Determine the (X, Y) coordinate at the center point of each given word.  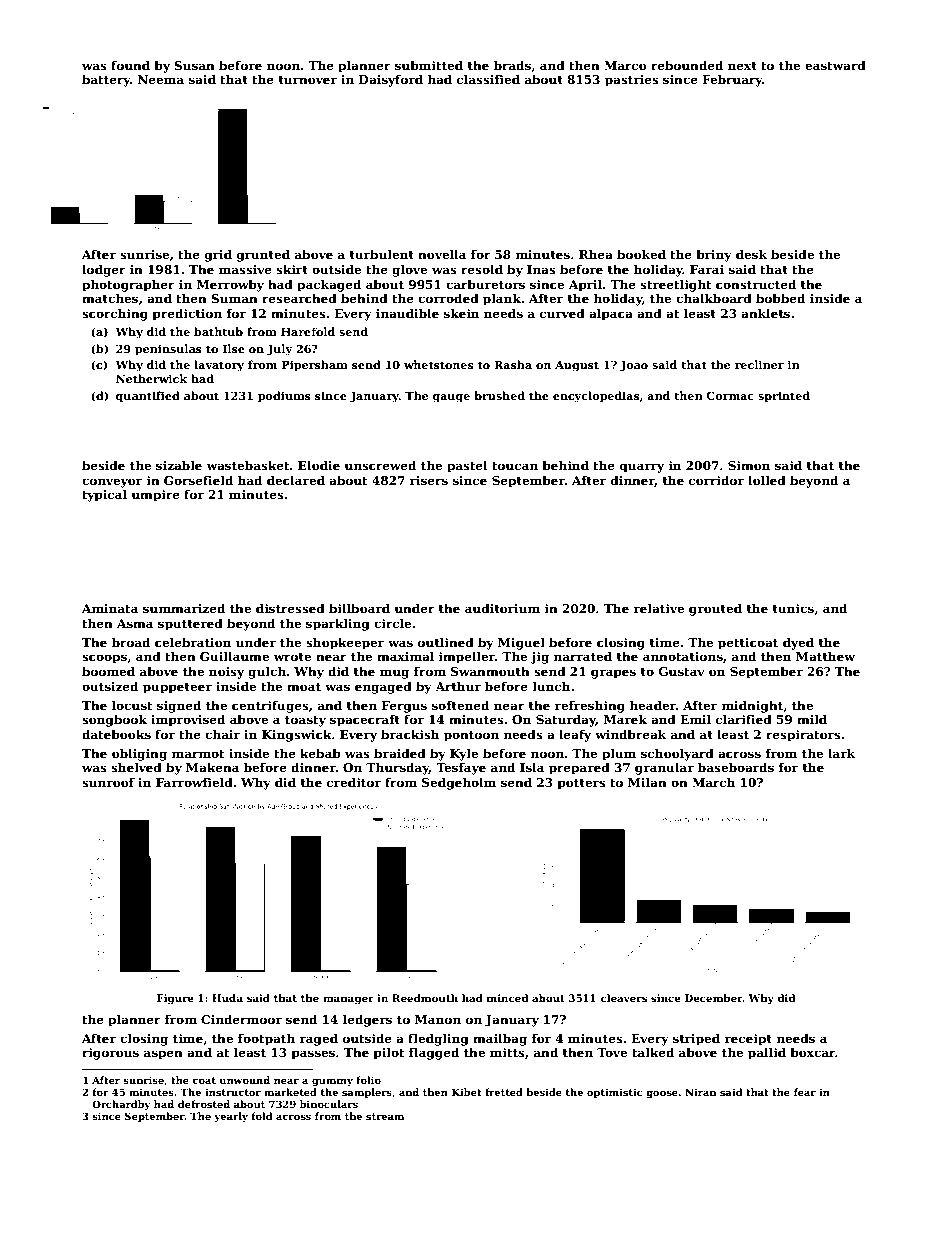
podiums (284, 397)
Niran (700, 1092)
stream (385, 1116)
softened (460, 705)
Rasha (513, 364)
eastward (835, 65)
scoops (104, 659)
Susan (194, 65)
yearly (231, 1117)
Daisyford (391, 80)
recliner (759, 364)
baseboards (736, 767)
